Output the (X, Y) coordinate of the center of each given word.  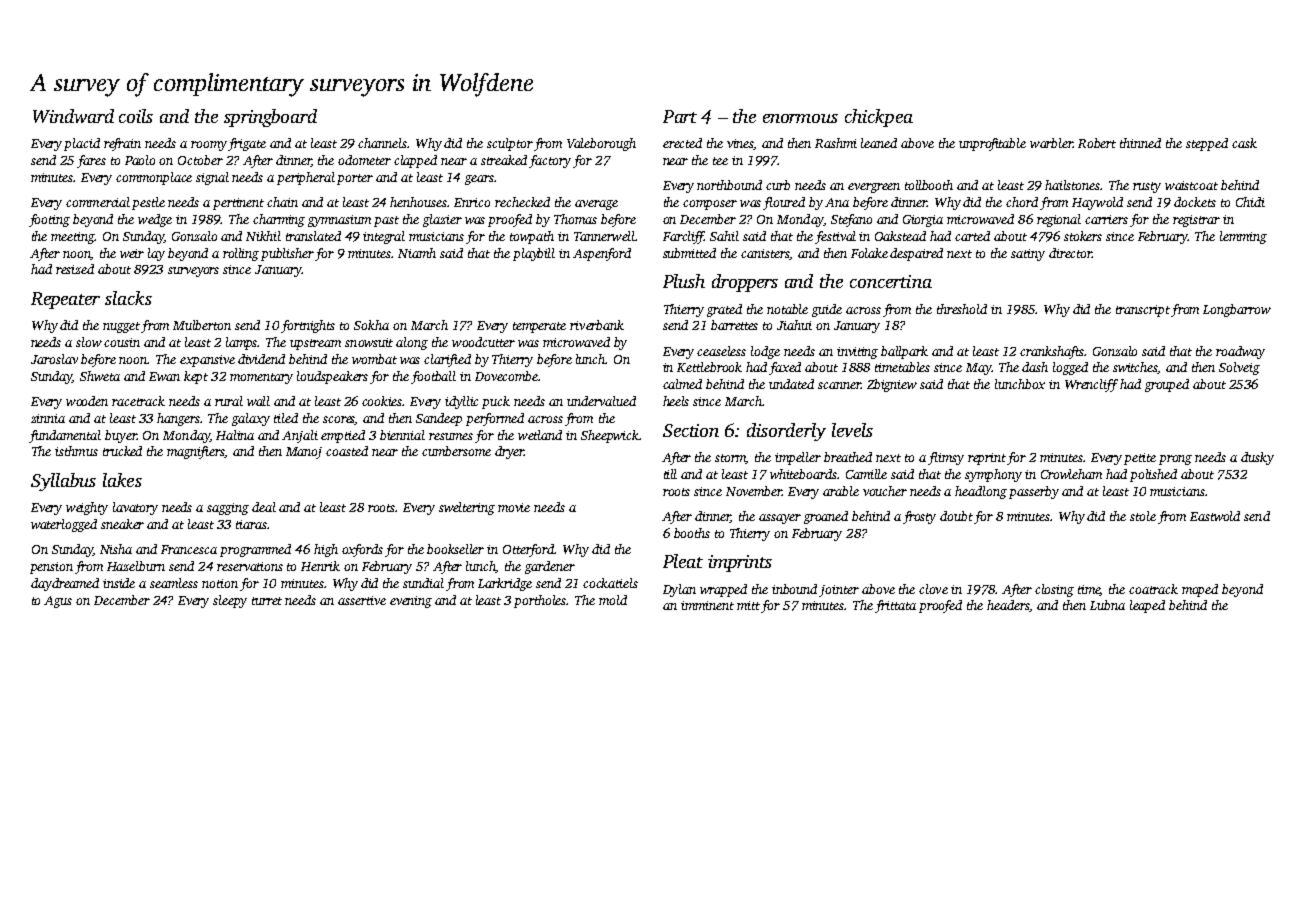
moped (1200, 590)
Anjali (300, 436)
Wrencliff (1091, 385)
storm (731, 459)
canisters (765, 253)
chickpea (879, 118)
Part (680, 116)
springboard (270, 118)
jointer (839, 591)
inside (119, 583)
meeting (73, 238)
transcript (1143, 311)
